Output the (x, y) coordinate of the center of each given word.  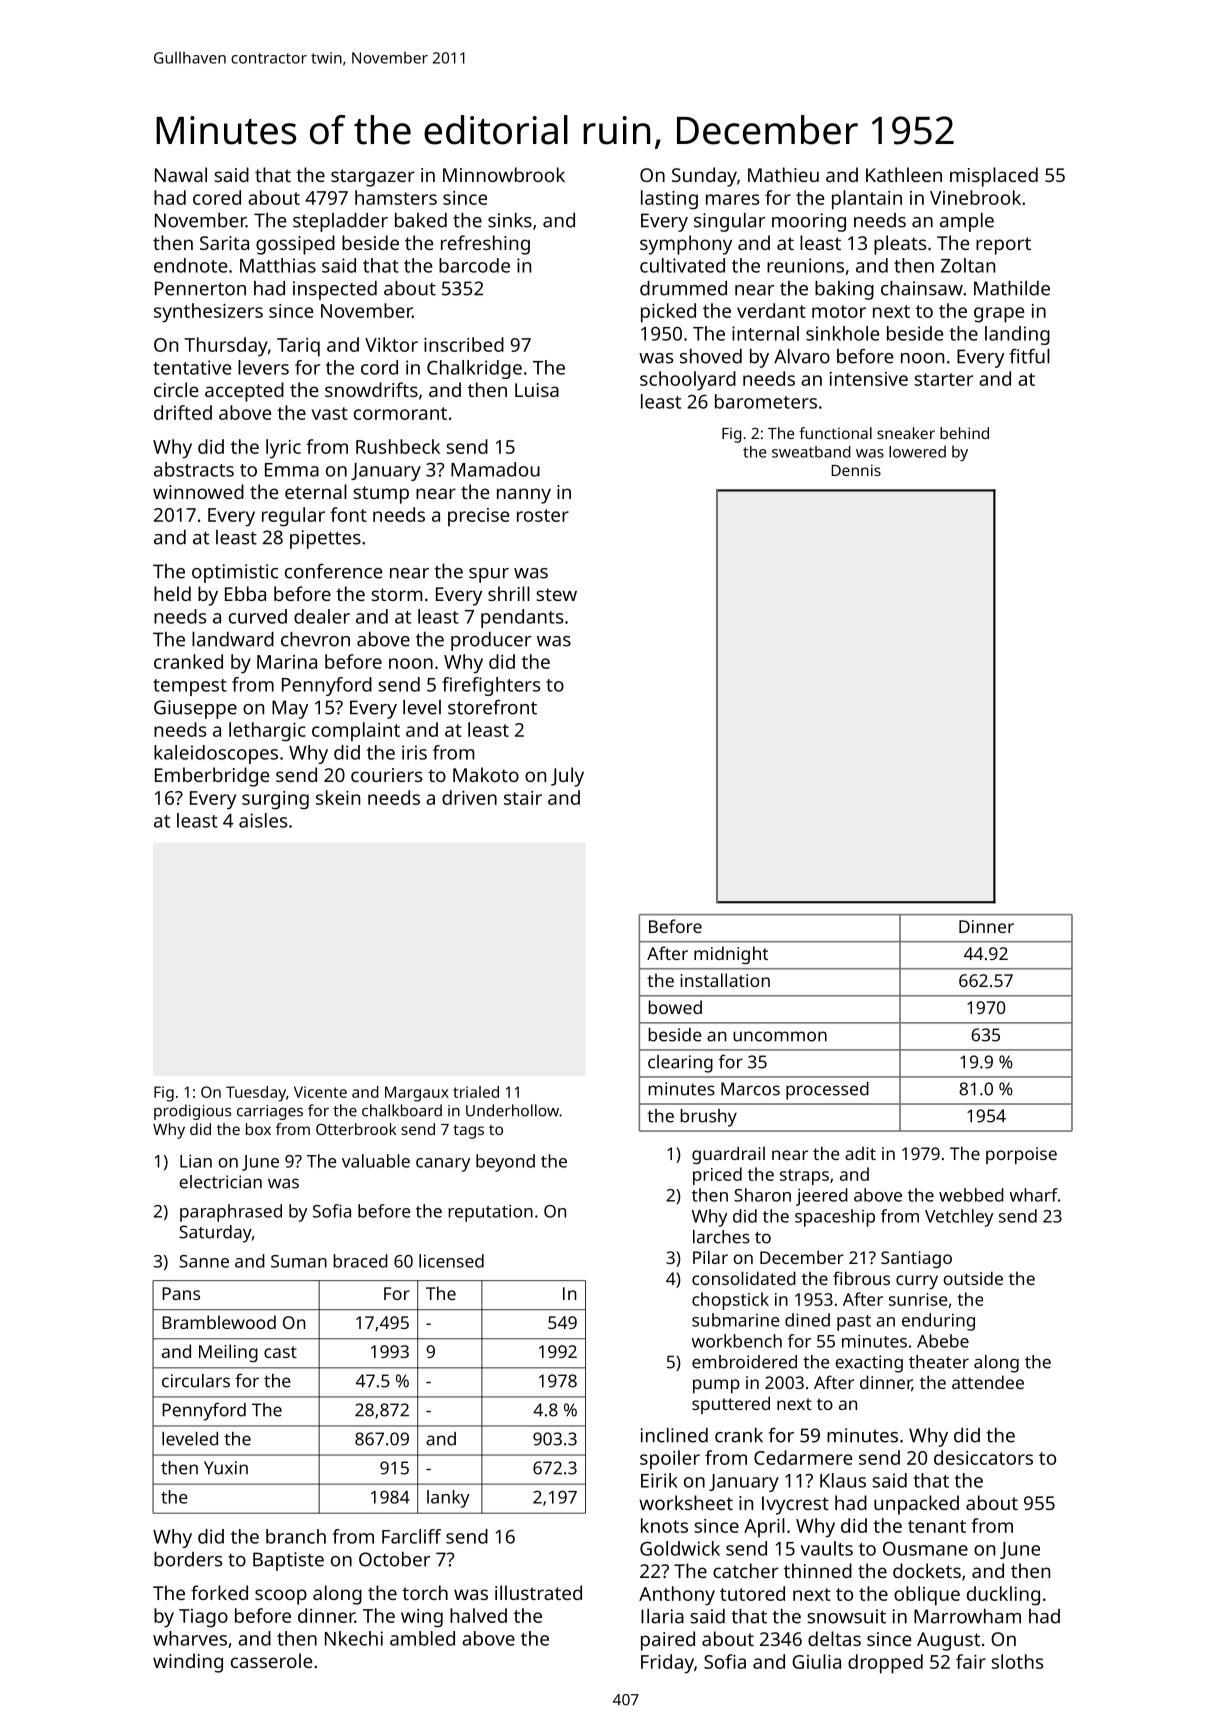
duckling (1003, 1596)
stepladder (340, 222)
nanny (524, 496)
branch (296, 1536)
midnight (731, 955)
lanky (448, 1499)
